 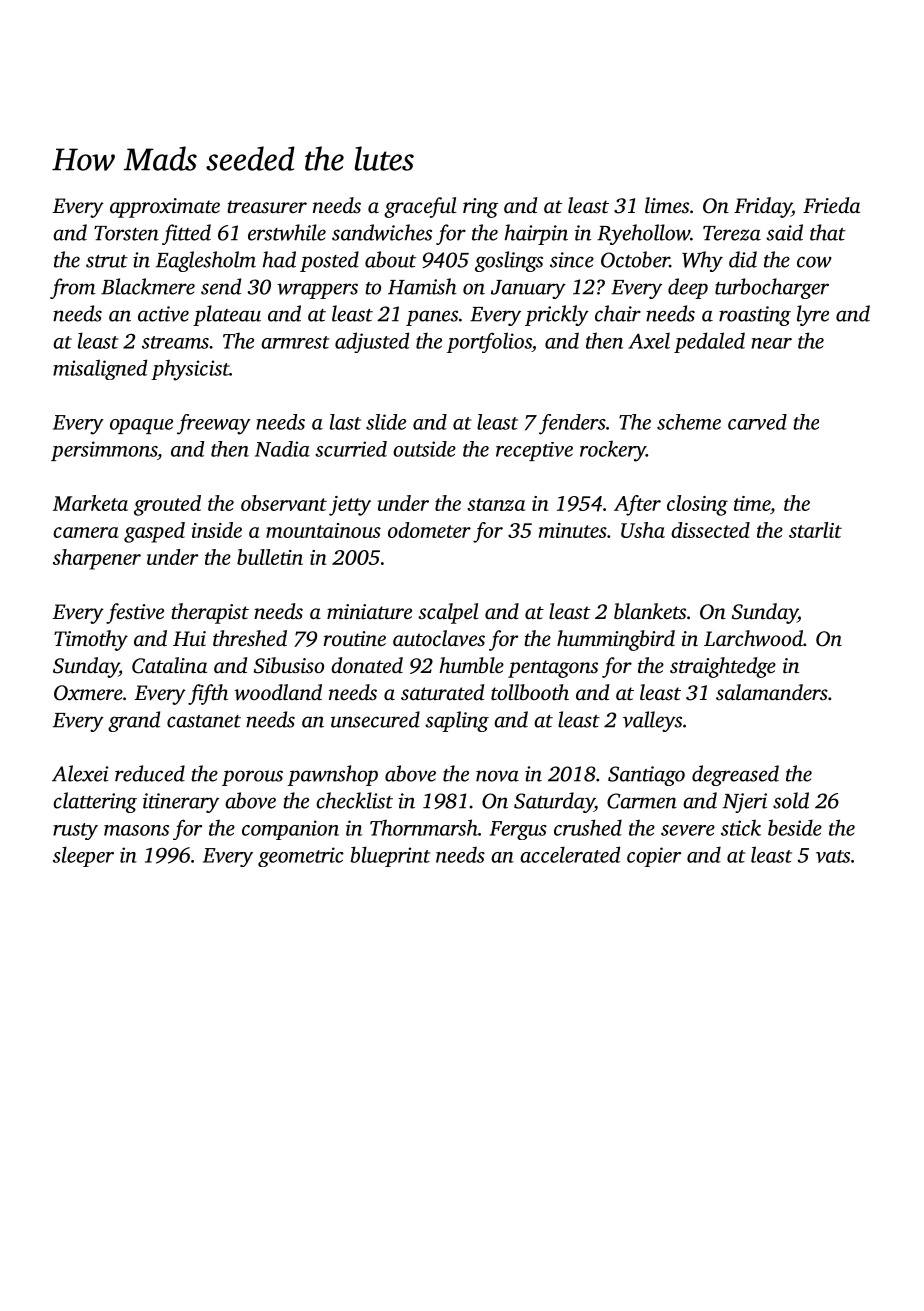 I want to click on grand, so click(x=134, y=721).
